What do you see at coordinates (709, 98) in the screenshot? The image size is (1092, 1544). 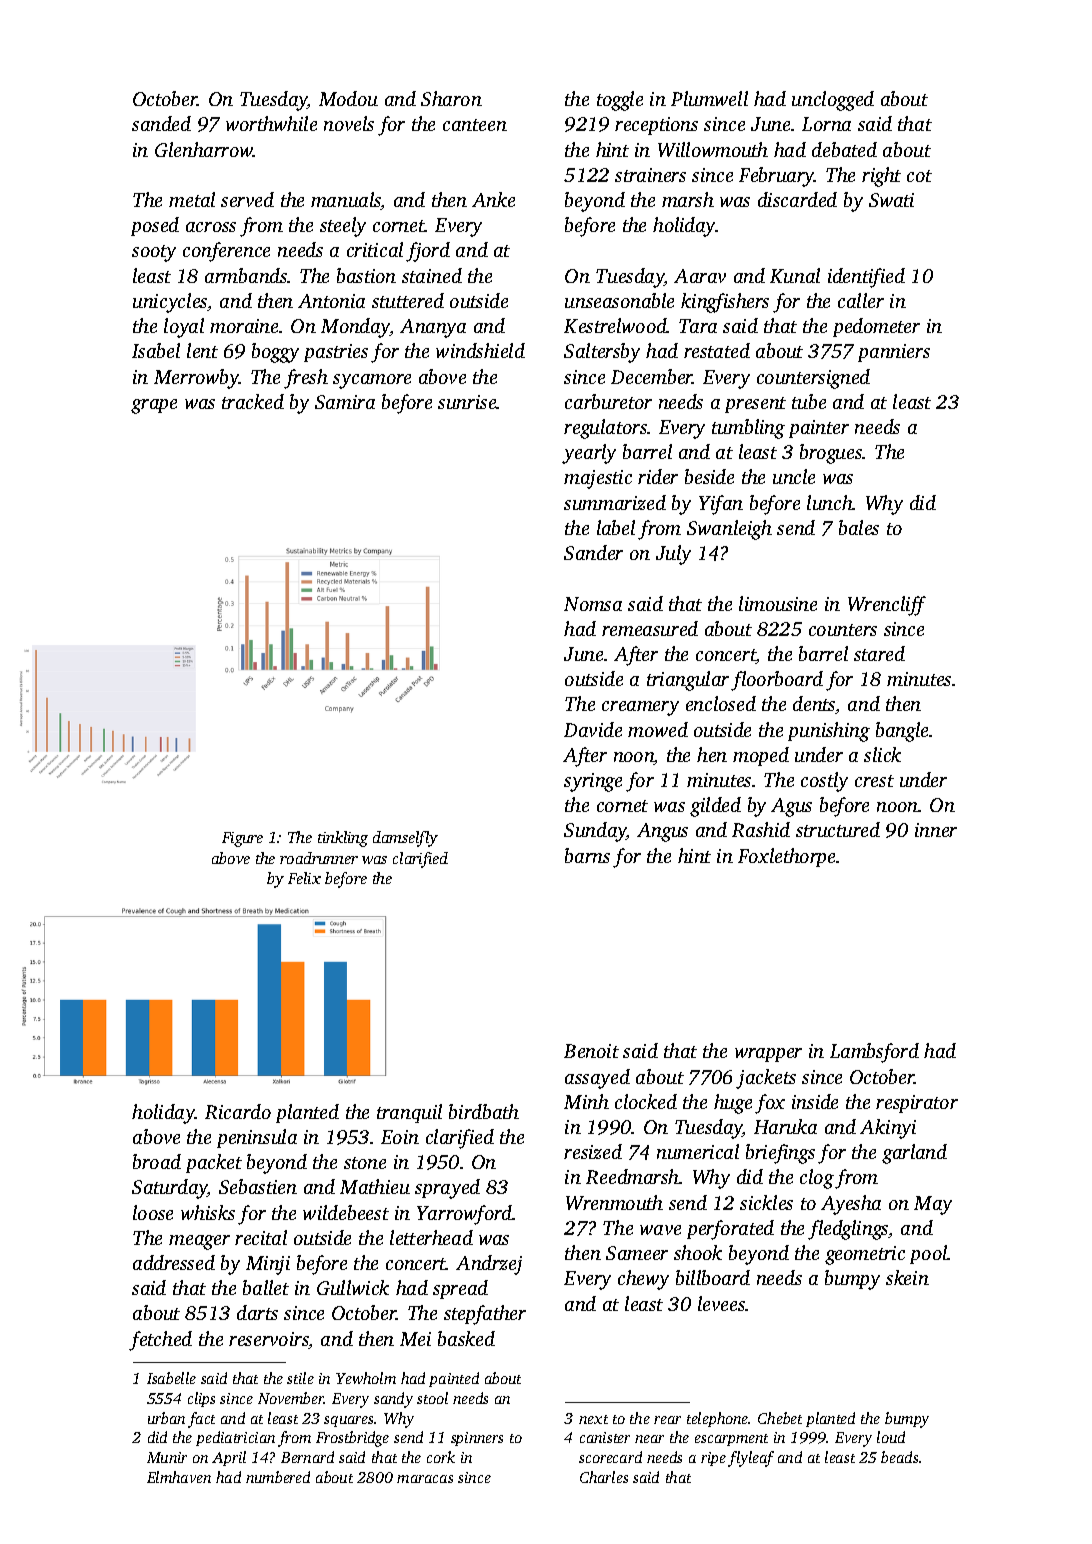 I see `Plumwell` at bounding box center [709, 98].
